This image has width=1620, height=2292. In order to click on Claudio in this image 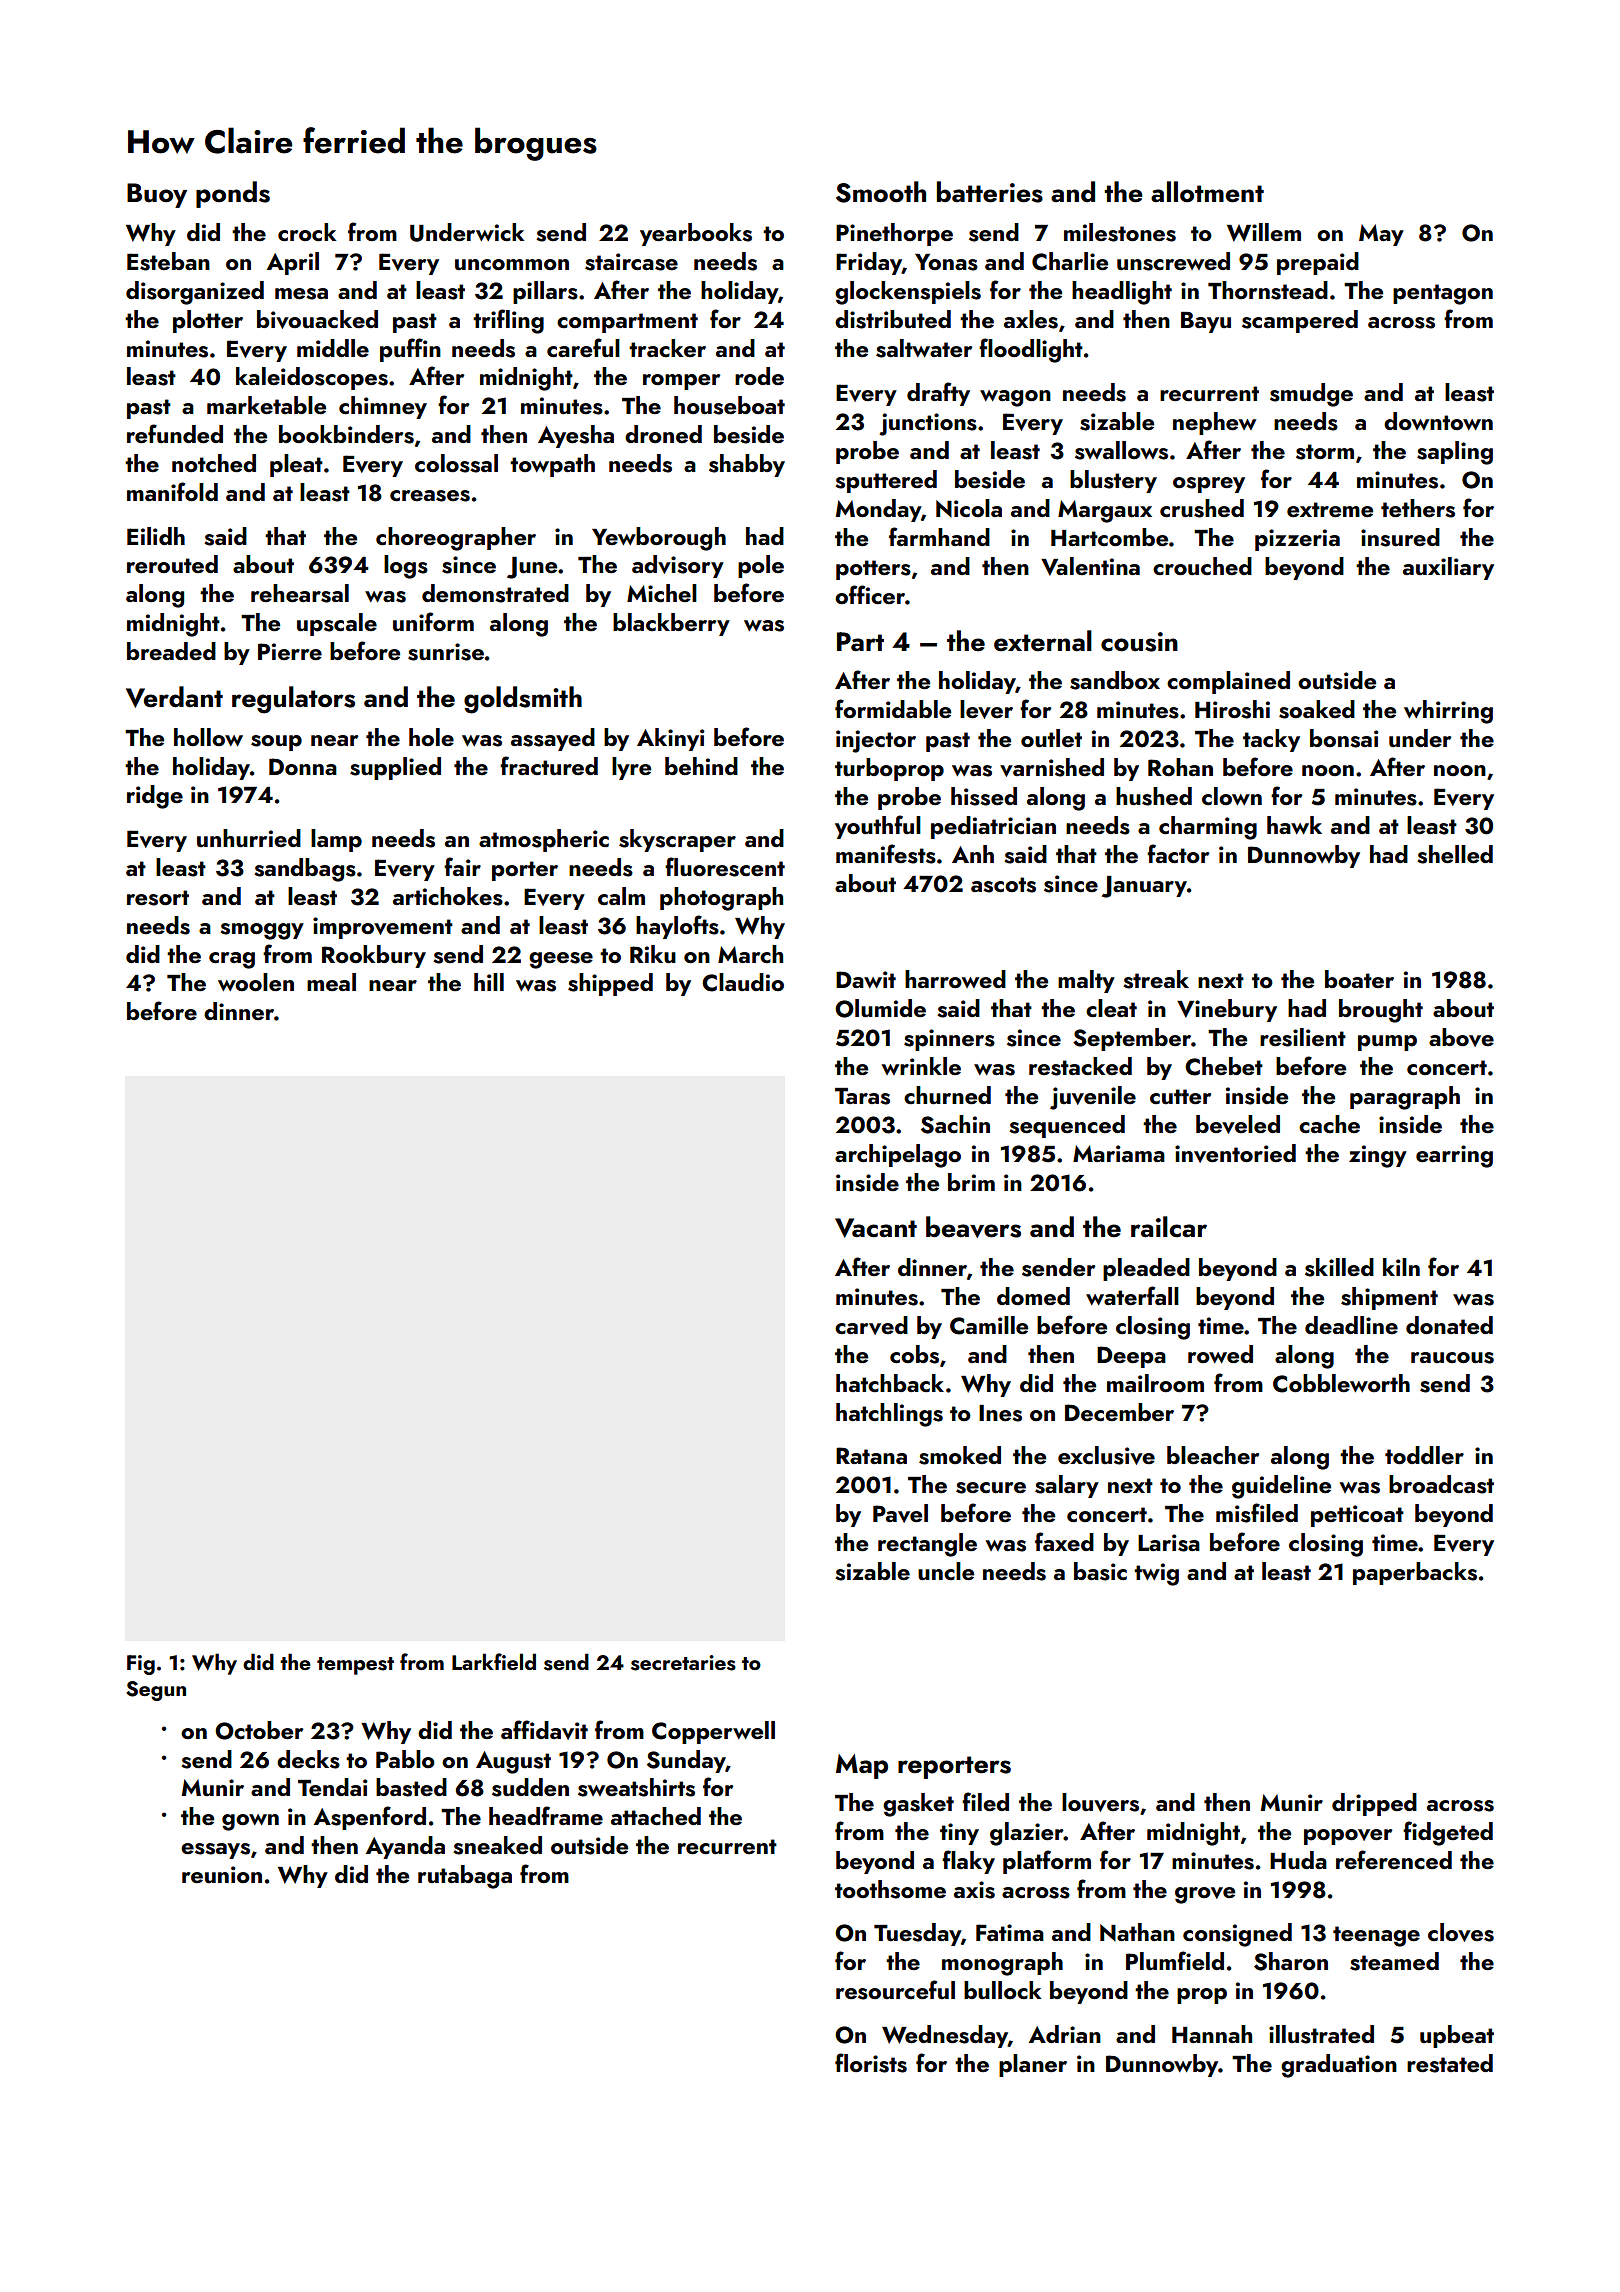, I will do `click(743, 982)`.
